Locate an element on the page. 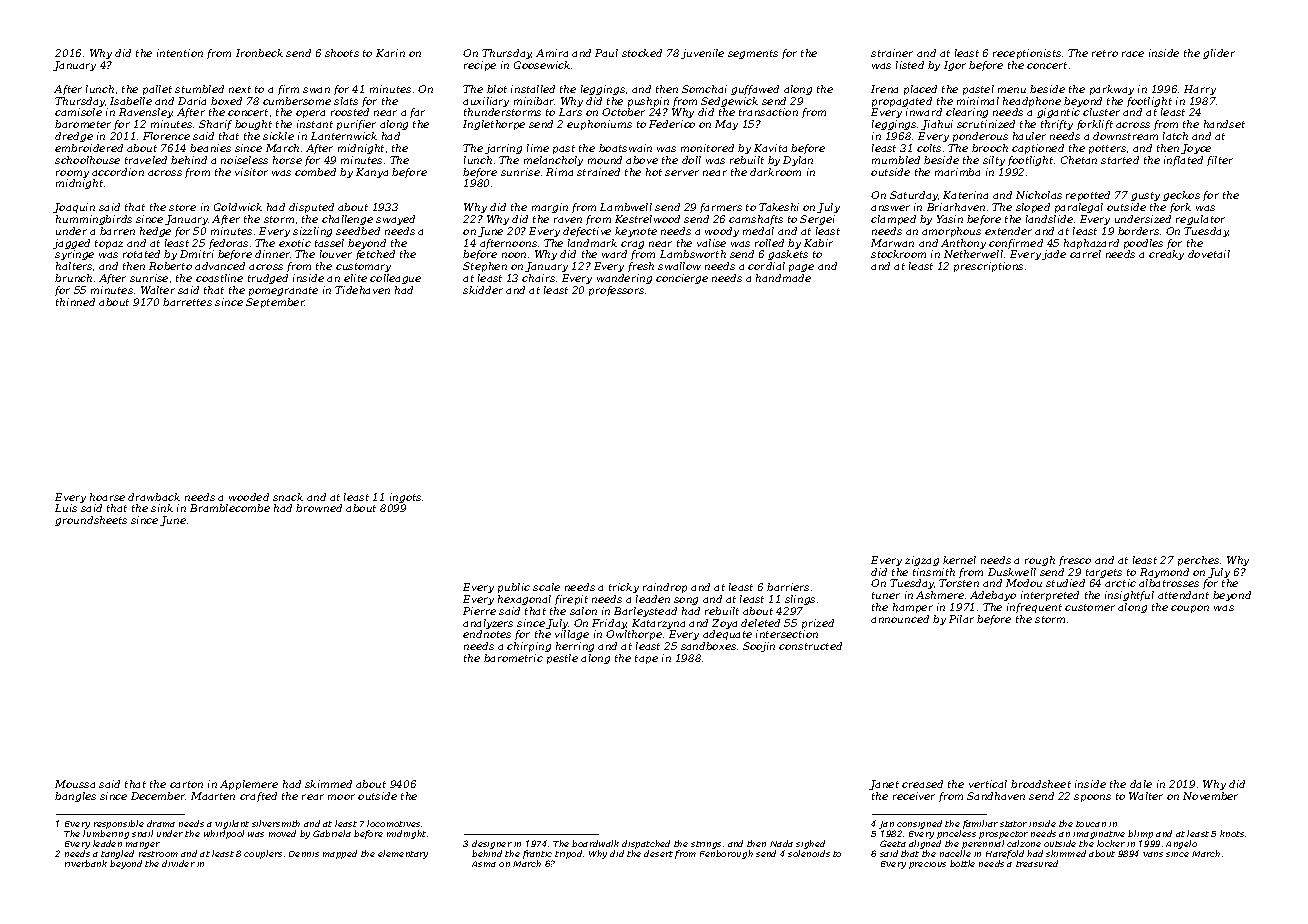 This document has height=924, width=1308. sandboxes is located at coordinates (708, 646).
